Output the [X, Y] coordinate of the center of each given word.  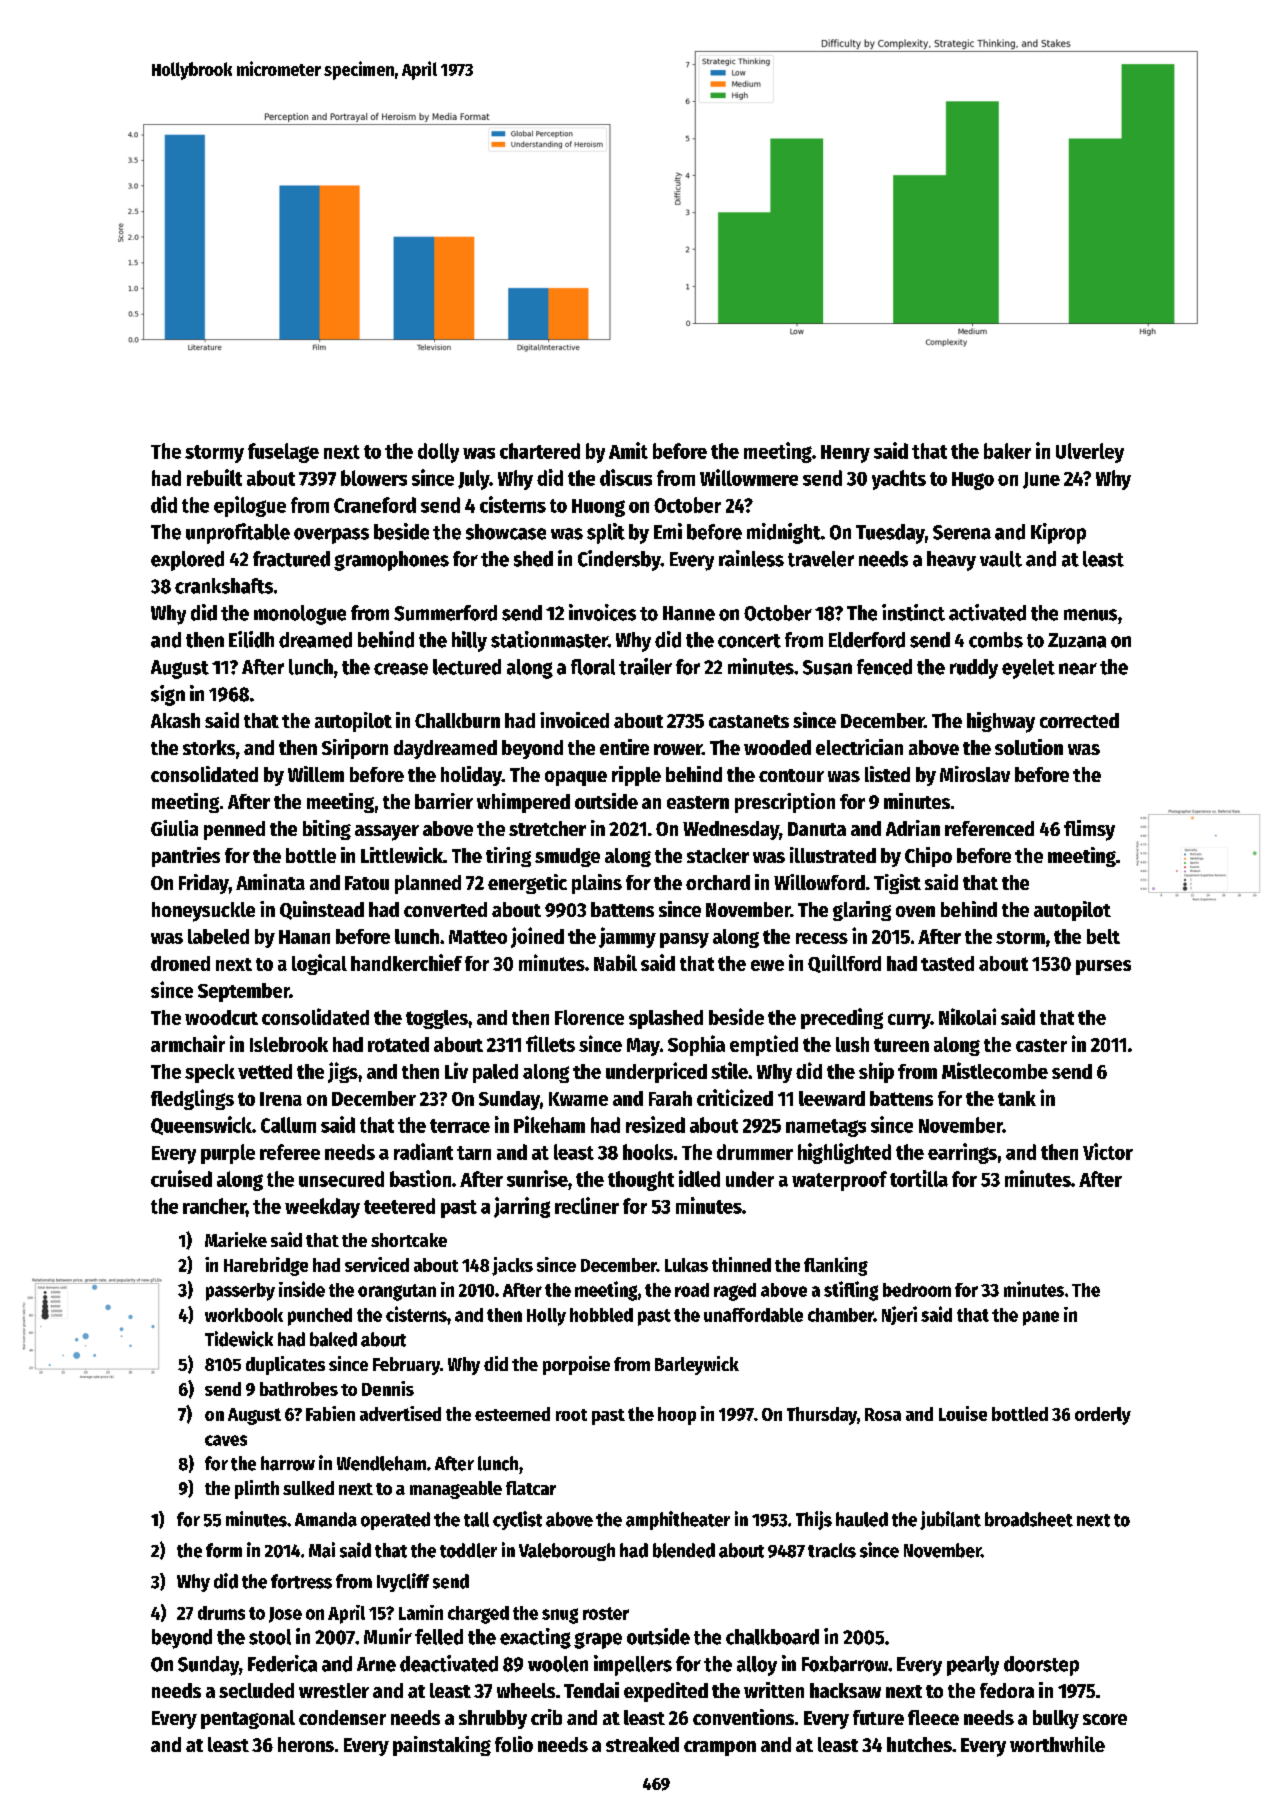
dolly [438, 453]
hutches [919, 1744]
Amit [628, 450]
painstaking [442, 1746]
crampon [720, 1748]
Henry [845, 454]
